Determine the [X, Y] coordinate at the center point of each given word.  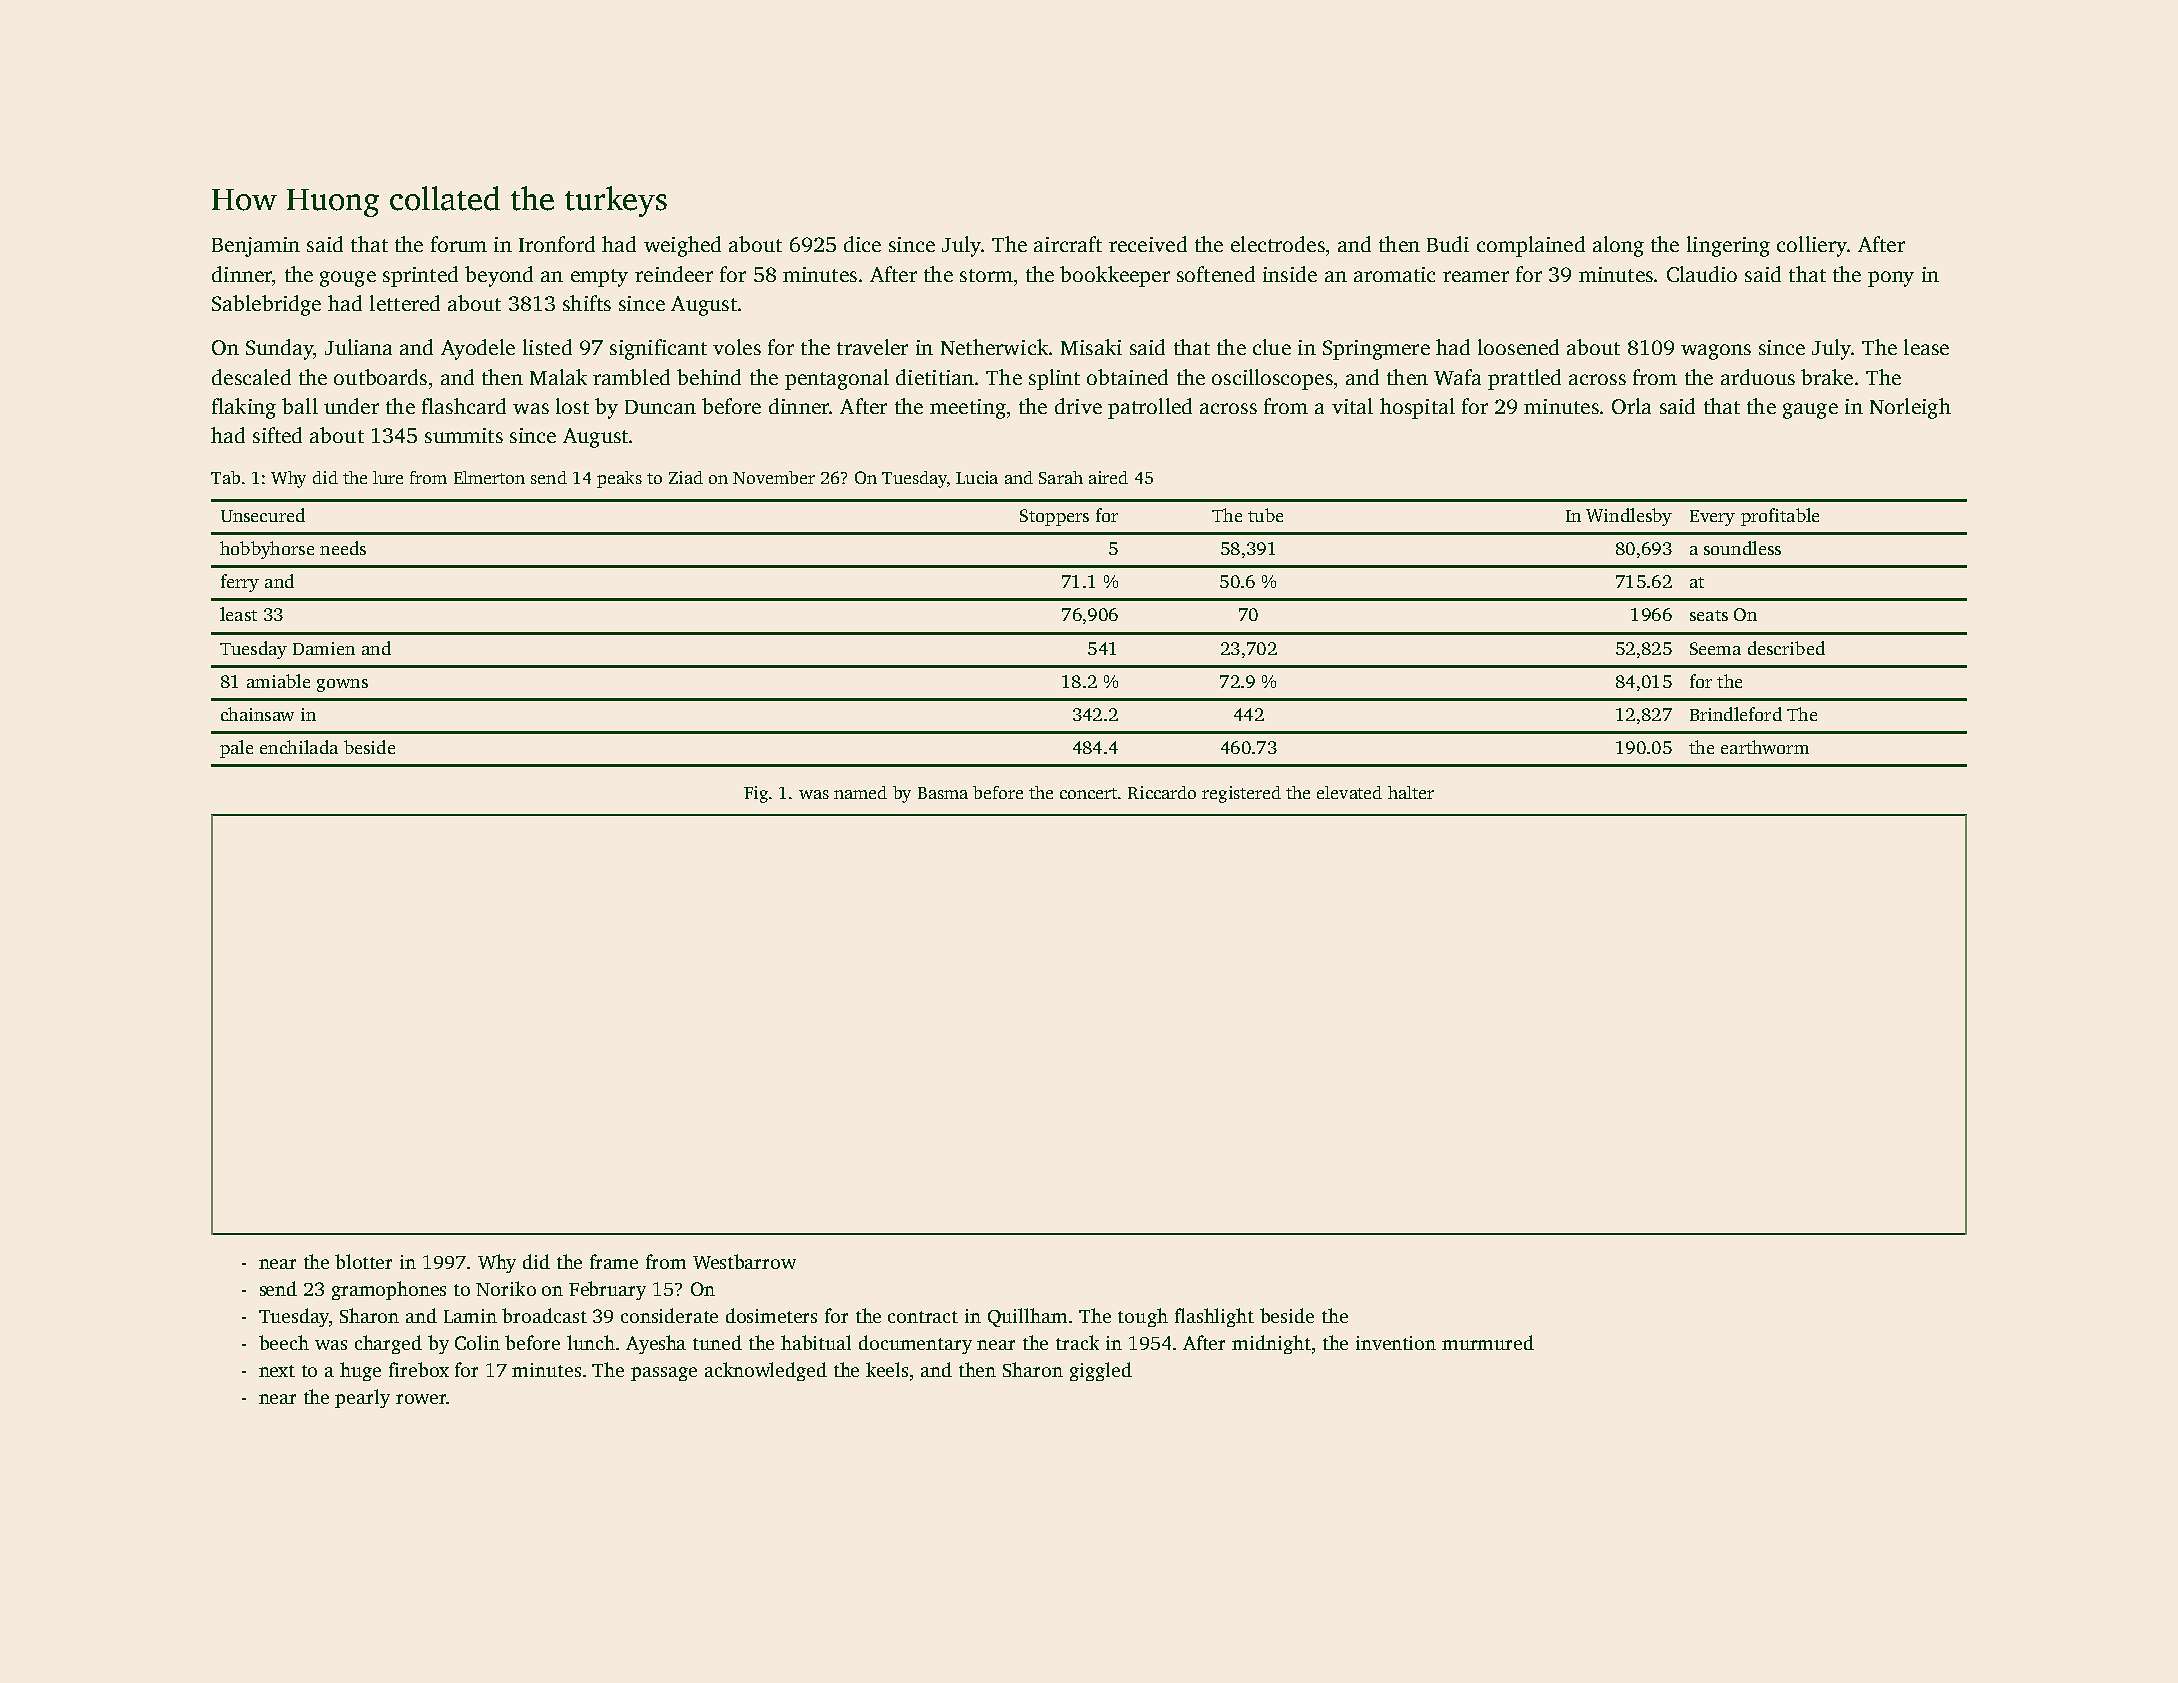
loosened [1518, 347]
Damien [324, 648]
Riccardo [1162, 792]
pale [236, 749]
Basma [943, 793]
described [1786, 648]
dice [862, 244]
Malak [558, 377]
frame [614, 1261]
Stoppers [1054, 517]
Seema [1715, 648]
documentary [915, 1344]
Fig [756, 794]
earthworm [1765, 747]
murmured [1488, 1342]
